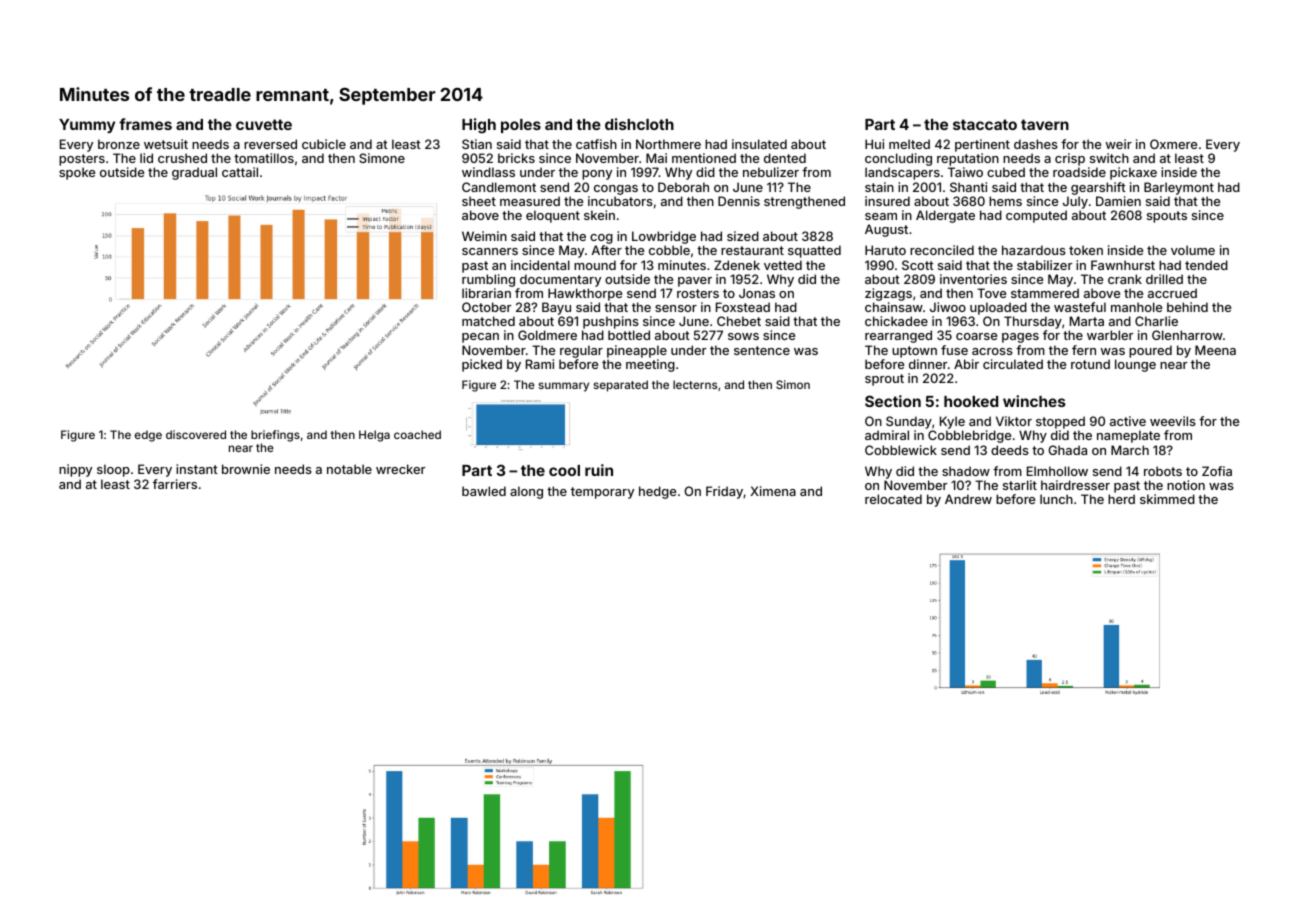 The width and height of the screenshot is (1308, 924). Describe the element at coordinates (196, 434) in the screenshot. I see `discovered` at that location.
